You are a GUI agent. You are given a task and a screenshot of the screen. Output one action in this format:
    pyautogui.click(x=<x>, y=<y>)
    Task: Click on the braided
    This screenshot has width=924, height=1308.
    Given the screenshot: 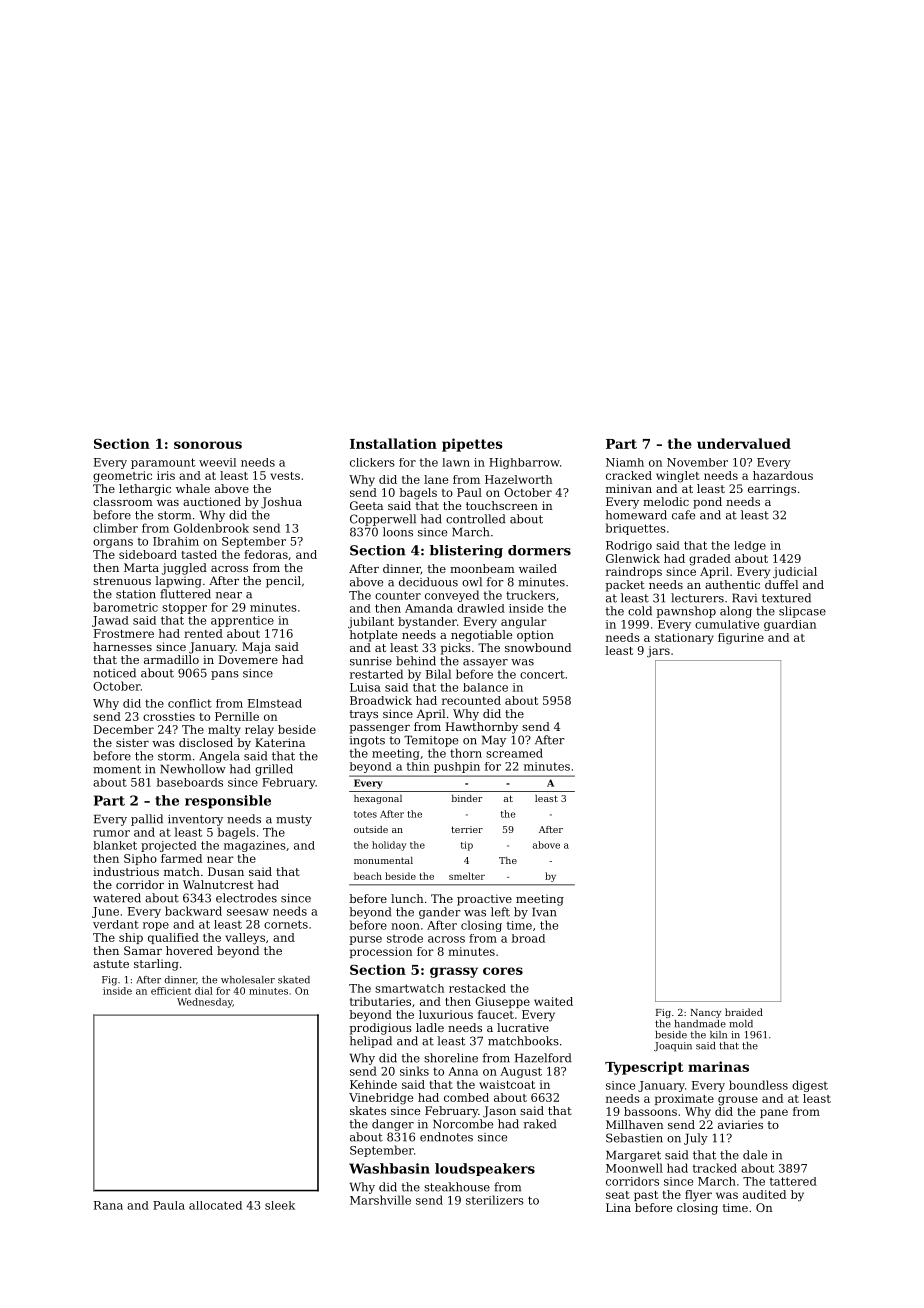 What is the action you would take?
    pyautogui.click(x=744, y=1012)
